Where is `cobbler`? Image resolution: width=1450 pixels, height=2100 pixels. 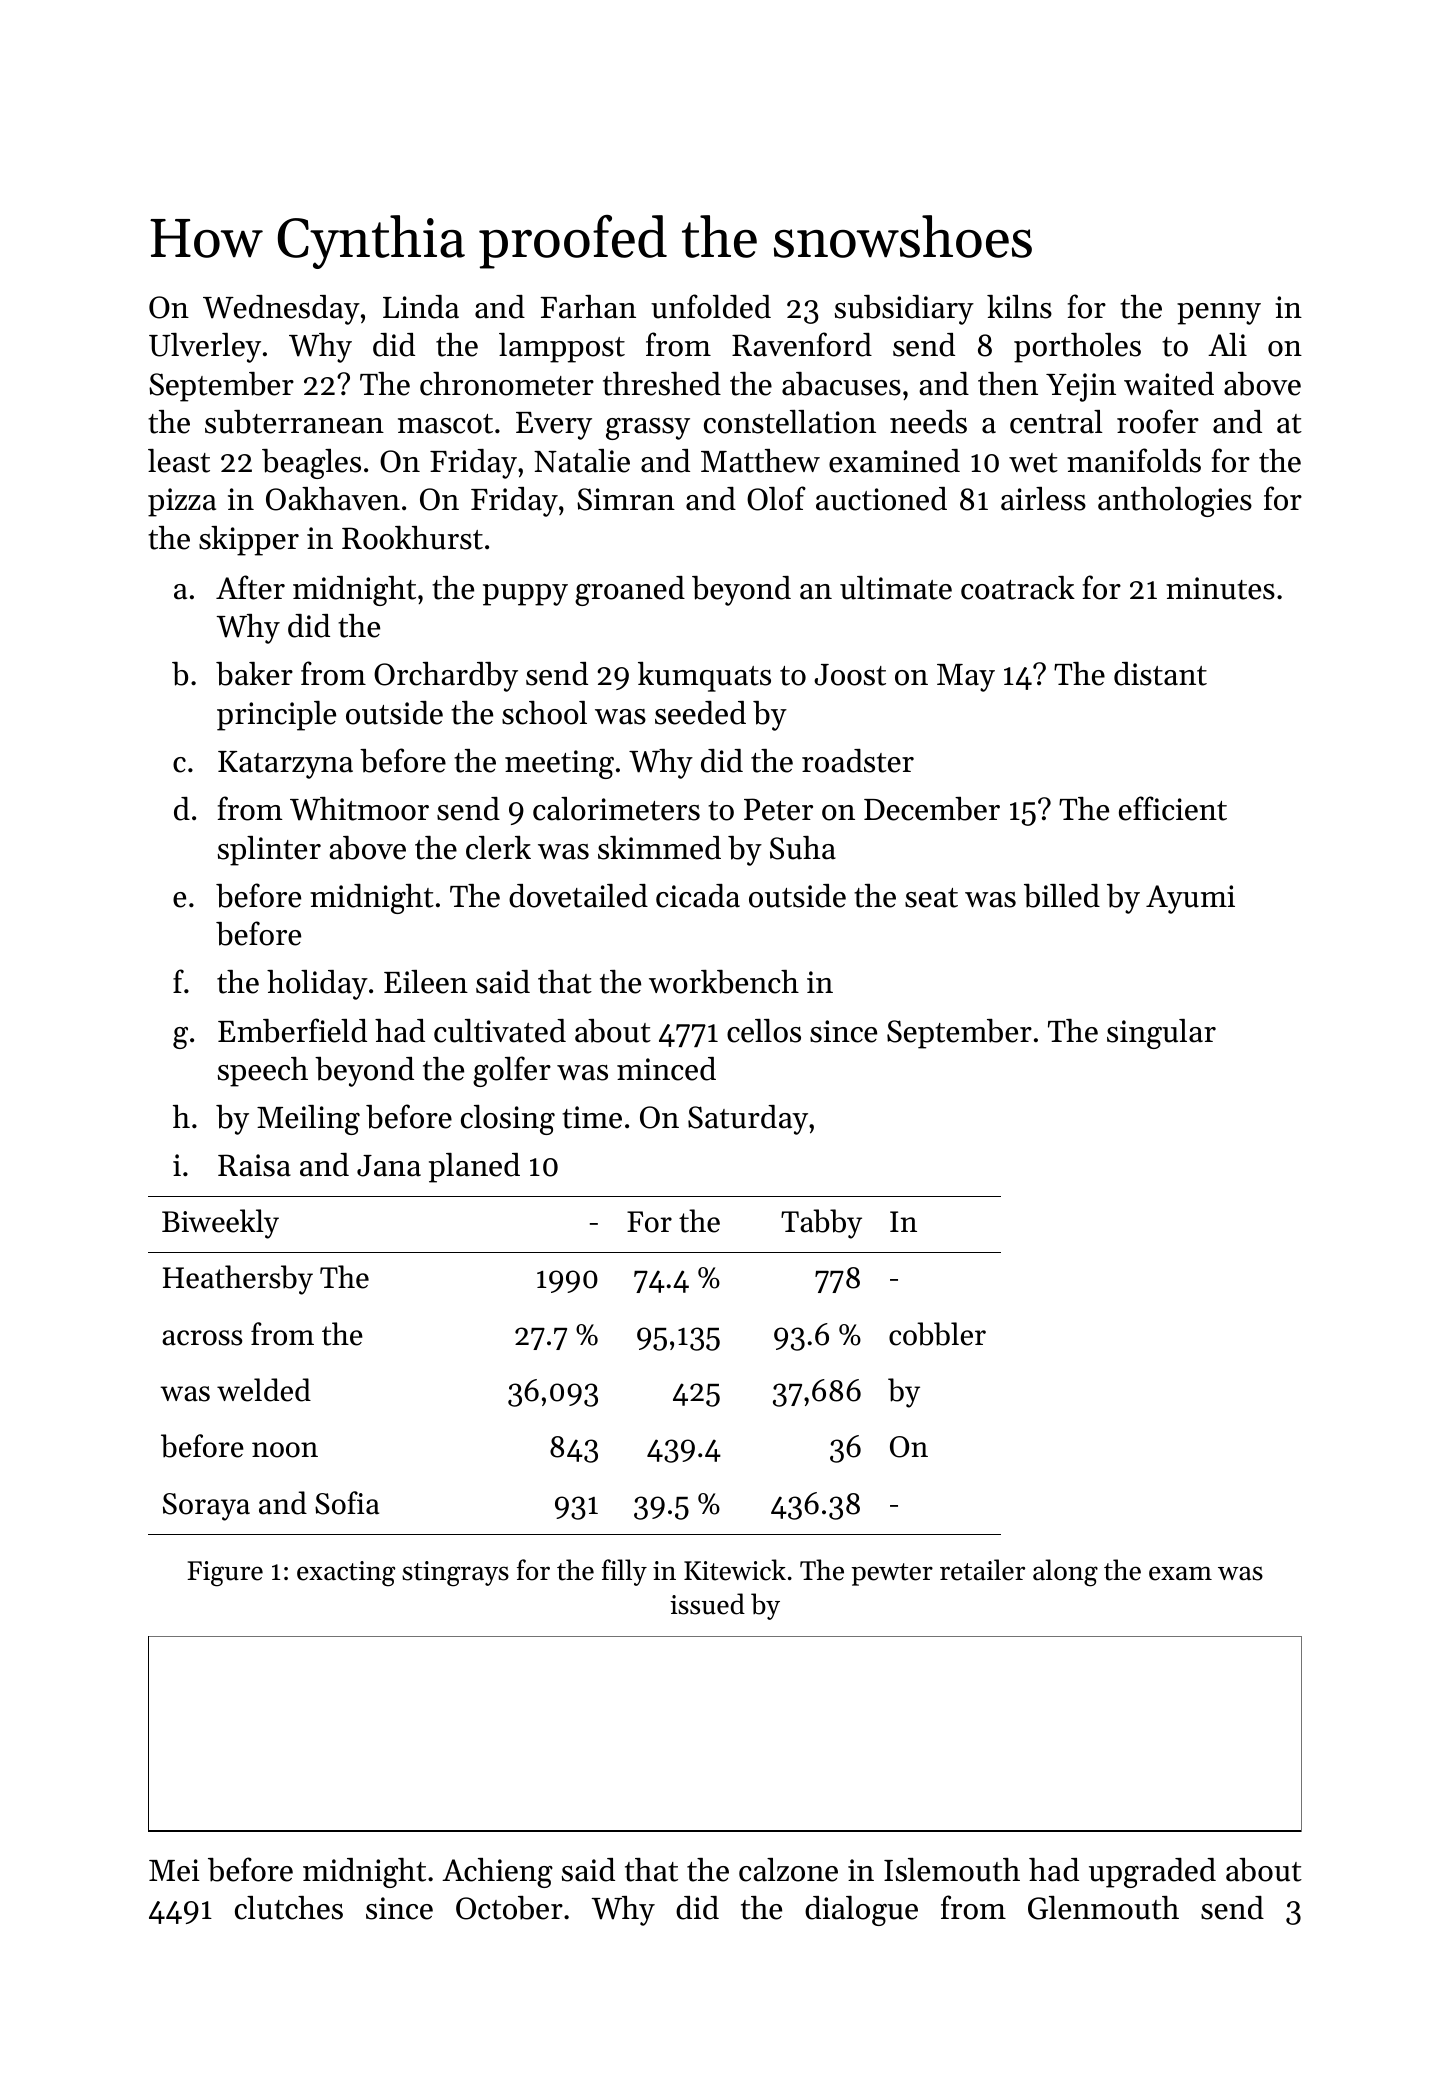 cobbler is located at coordinates (937, 1334).
